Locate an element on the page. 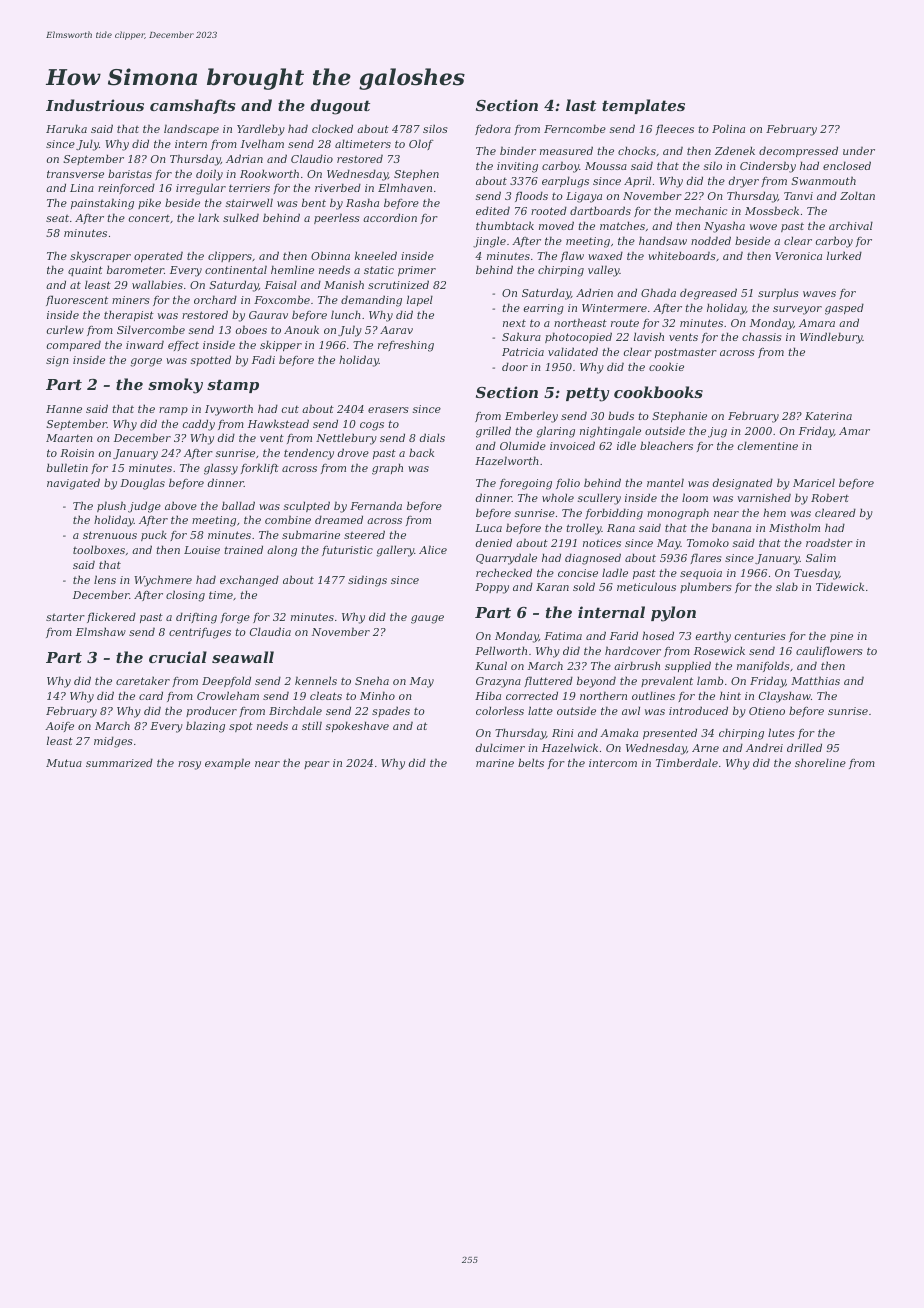 The width and height of the document is (924, 1308). belts is located at coordinates (531, 762).
